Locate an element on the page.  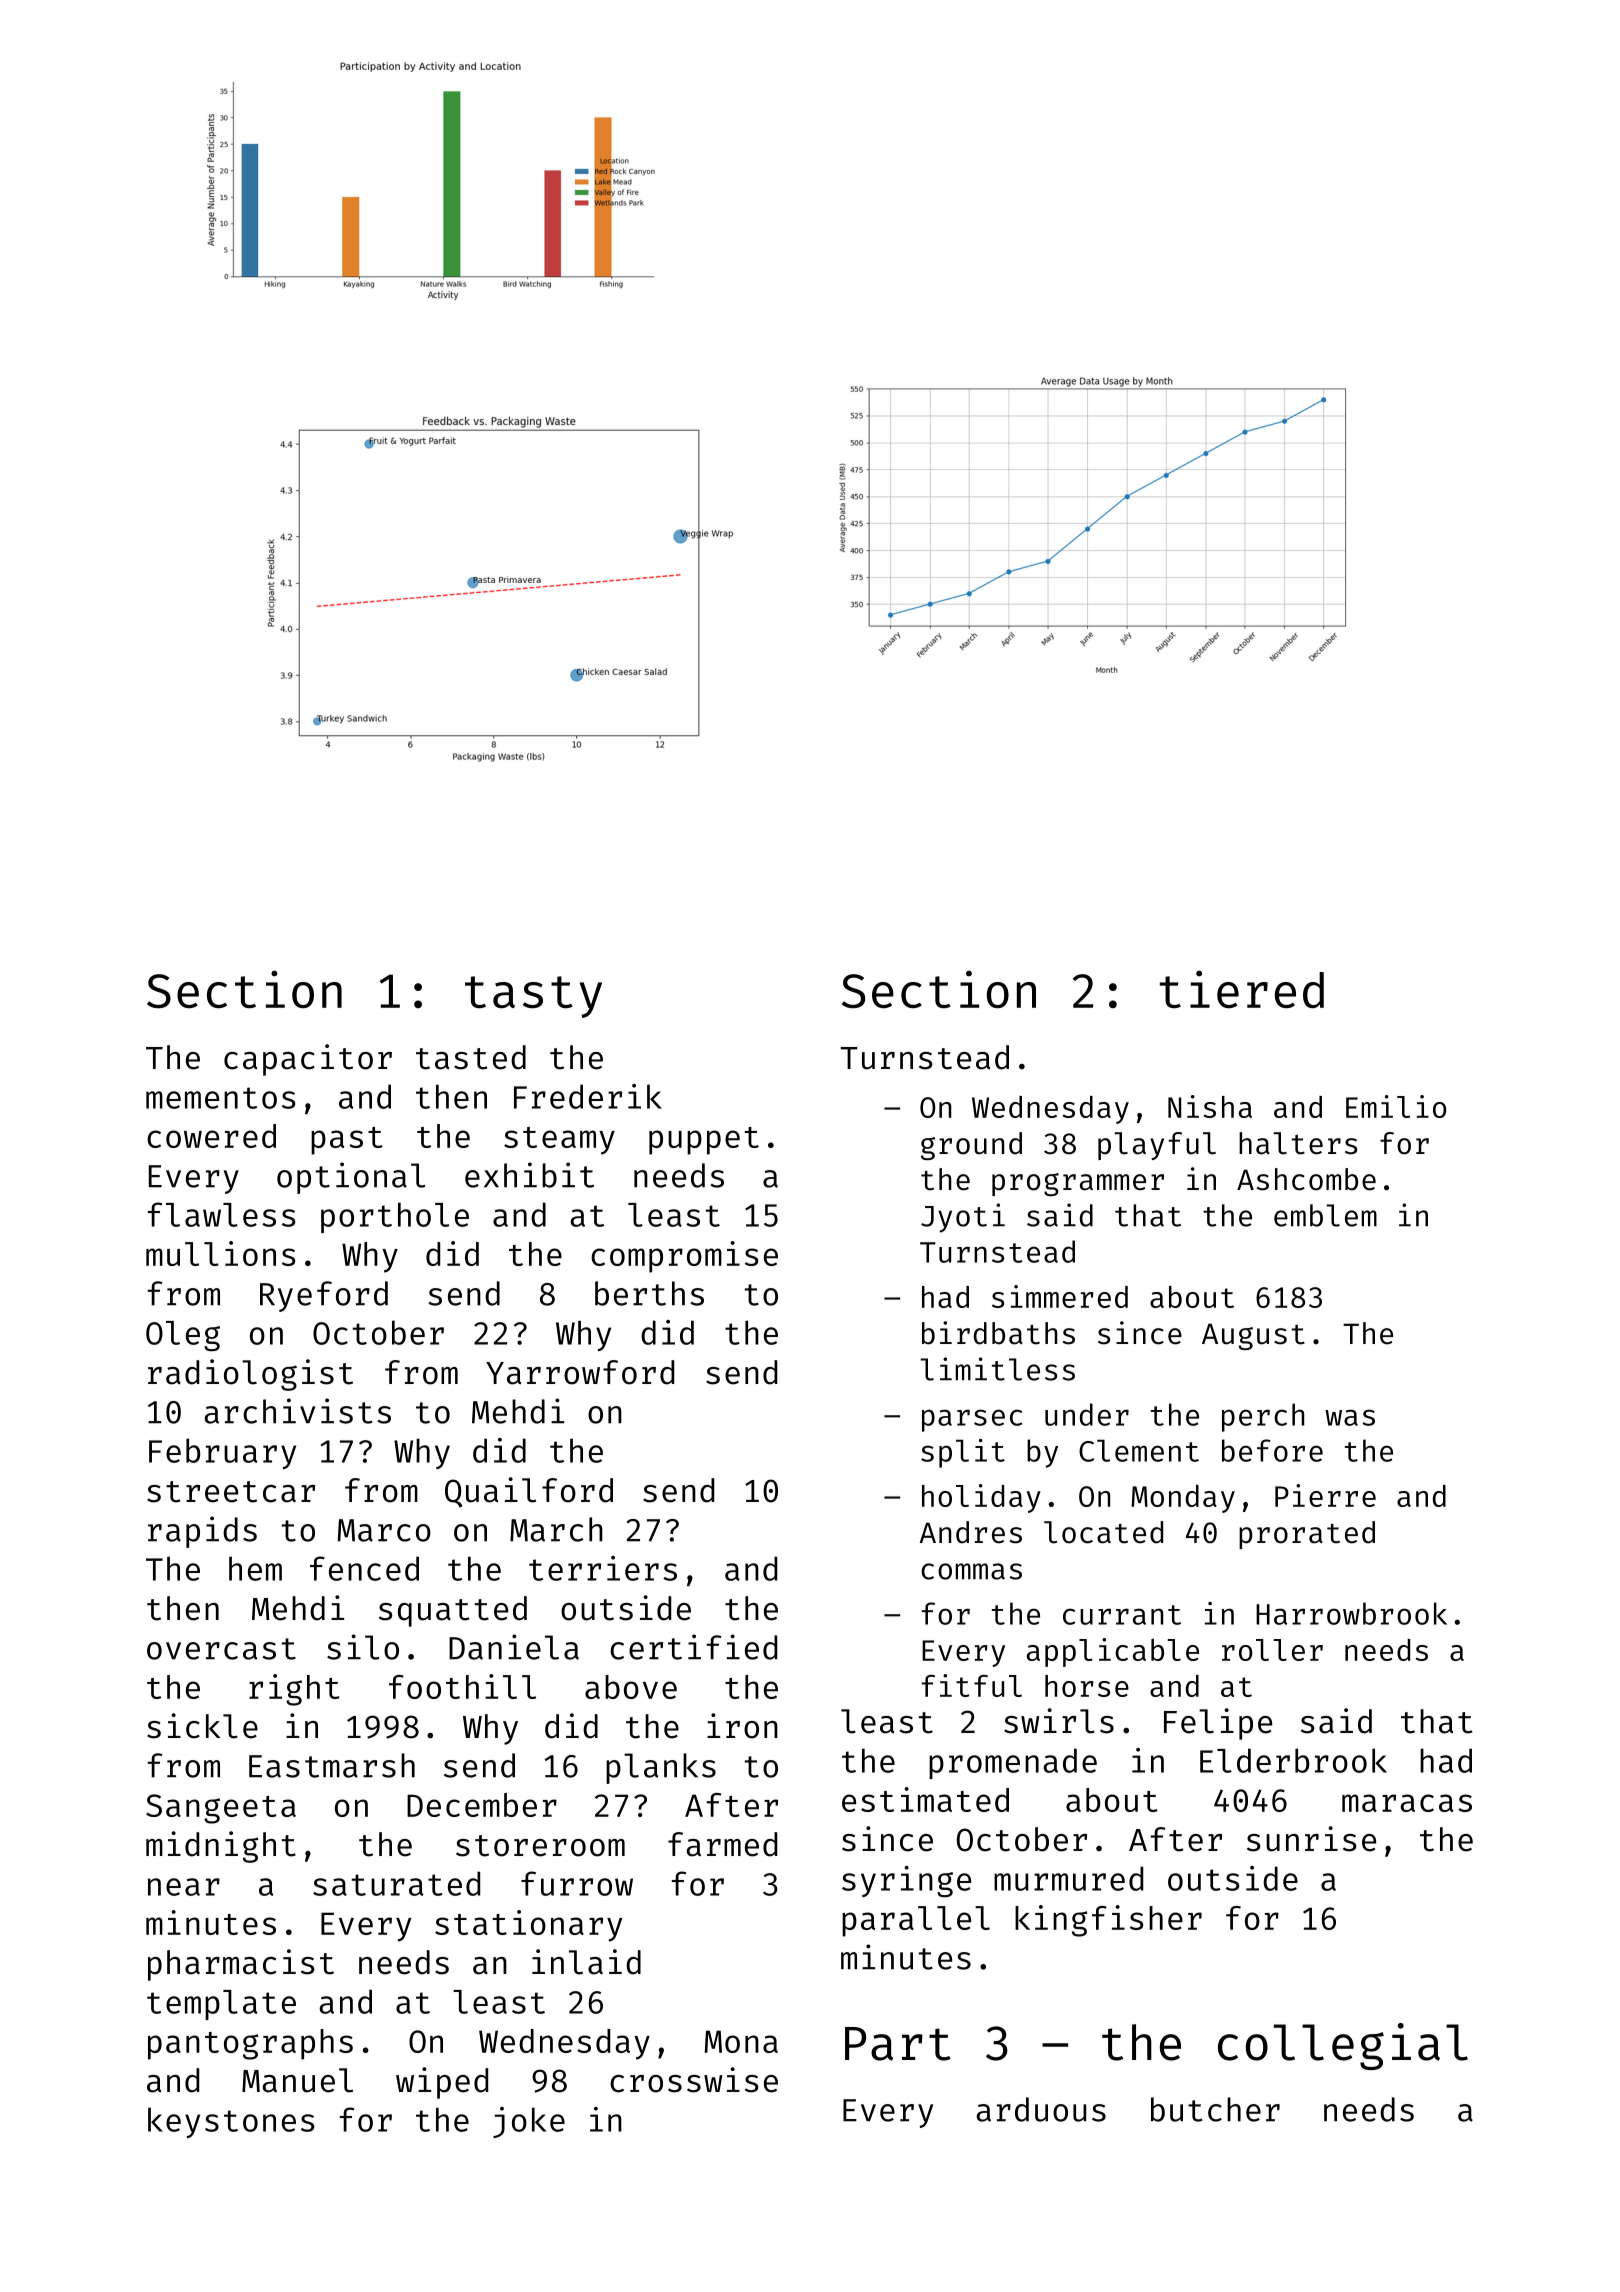
ground is located at coordinates (971, 1146).
